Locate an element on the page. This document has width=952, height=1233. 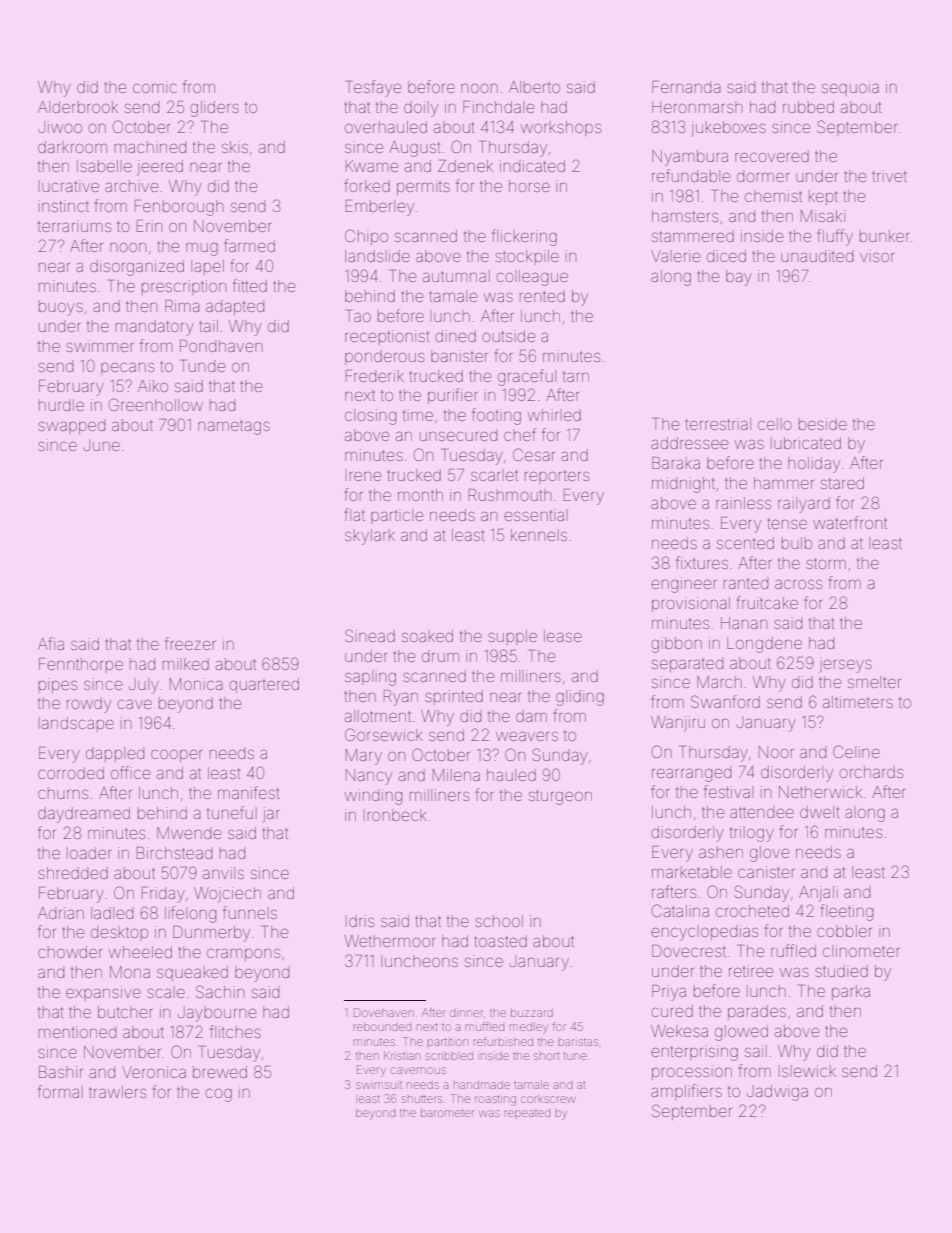
Friday is located at coordinates (163, 895).
